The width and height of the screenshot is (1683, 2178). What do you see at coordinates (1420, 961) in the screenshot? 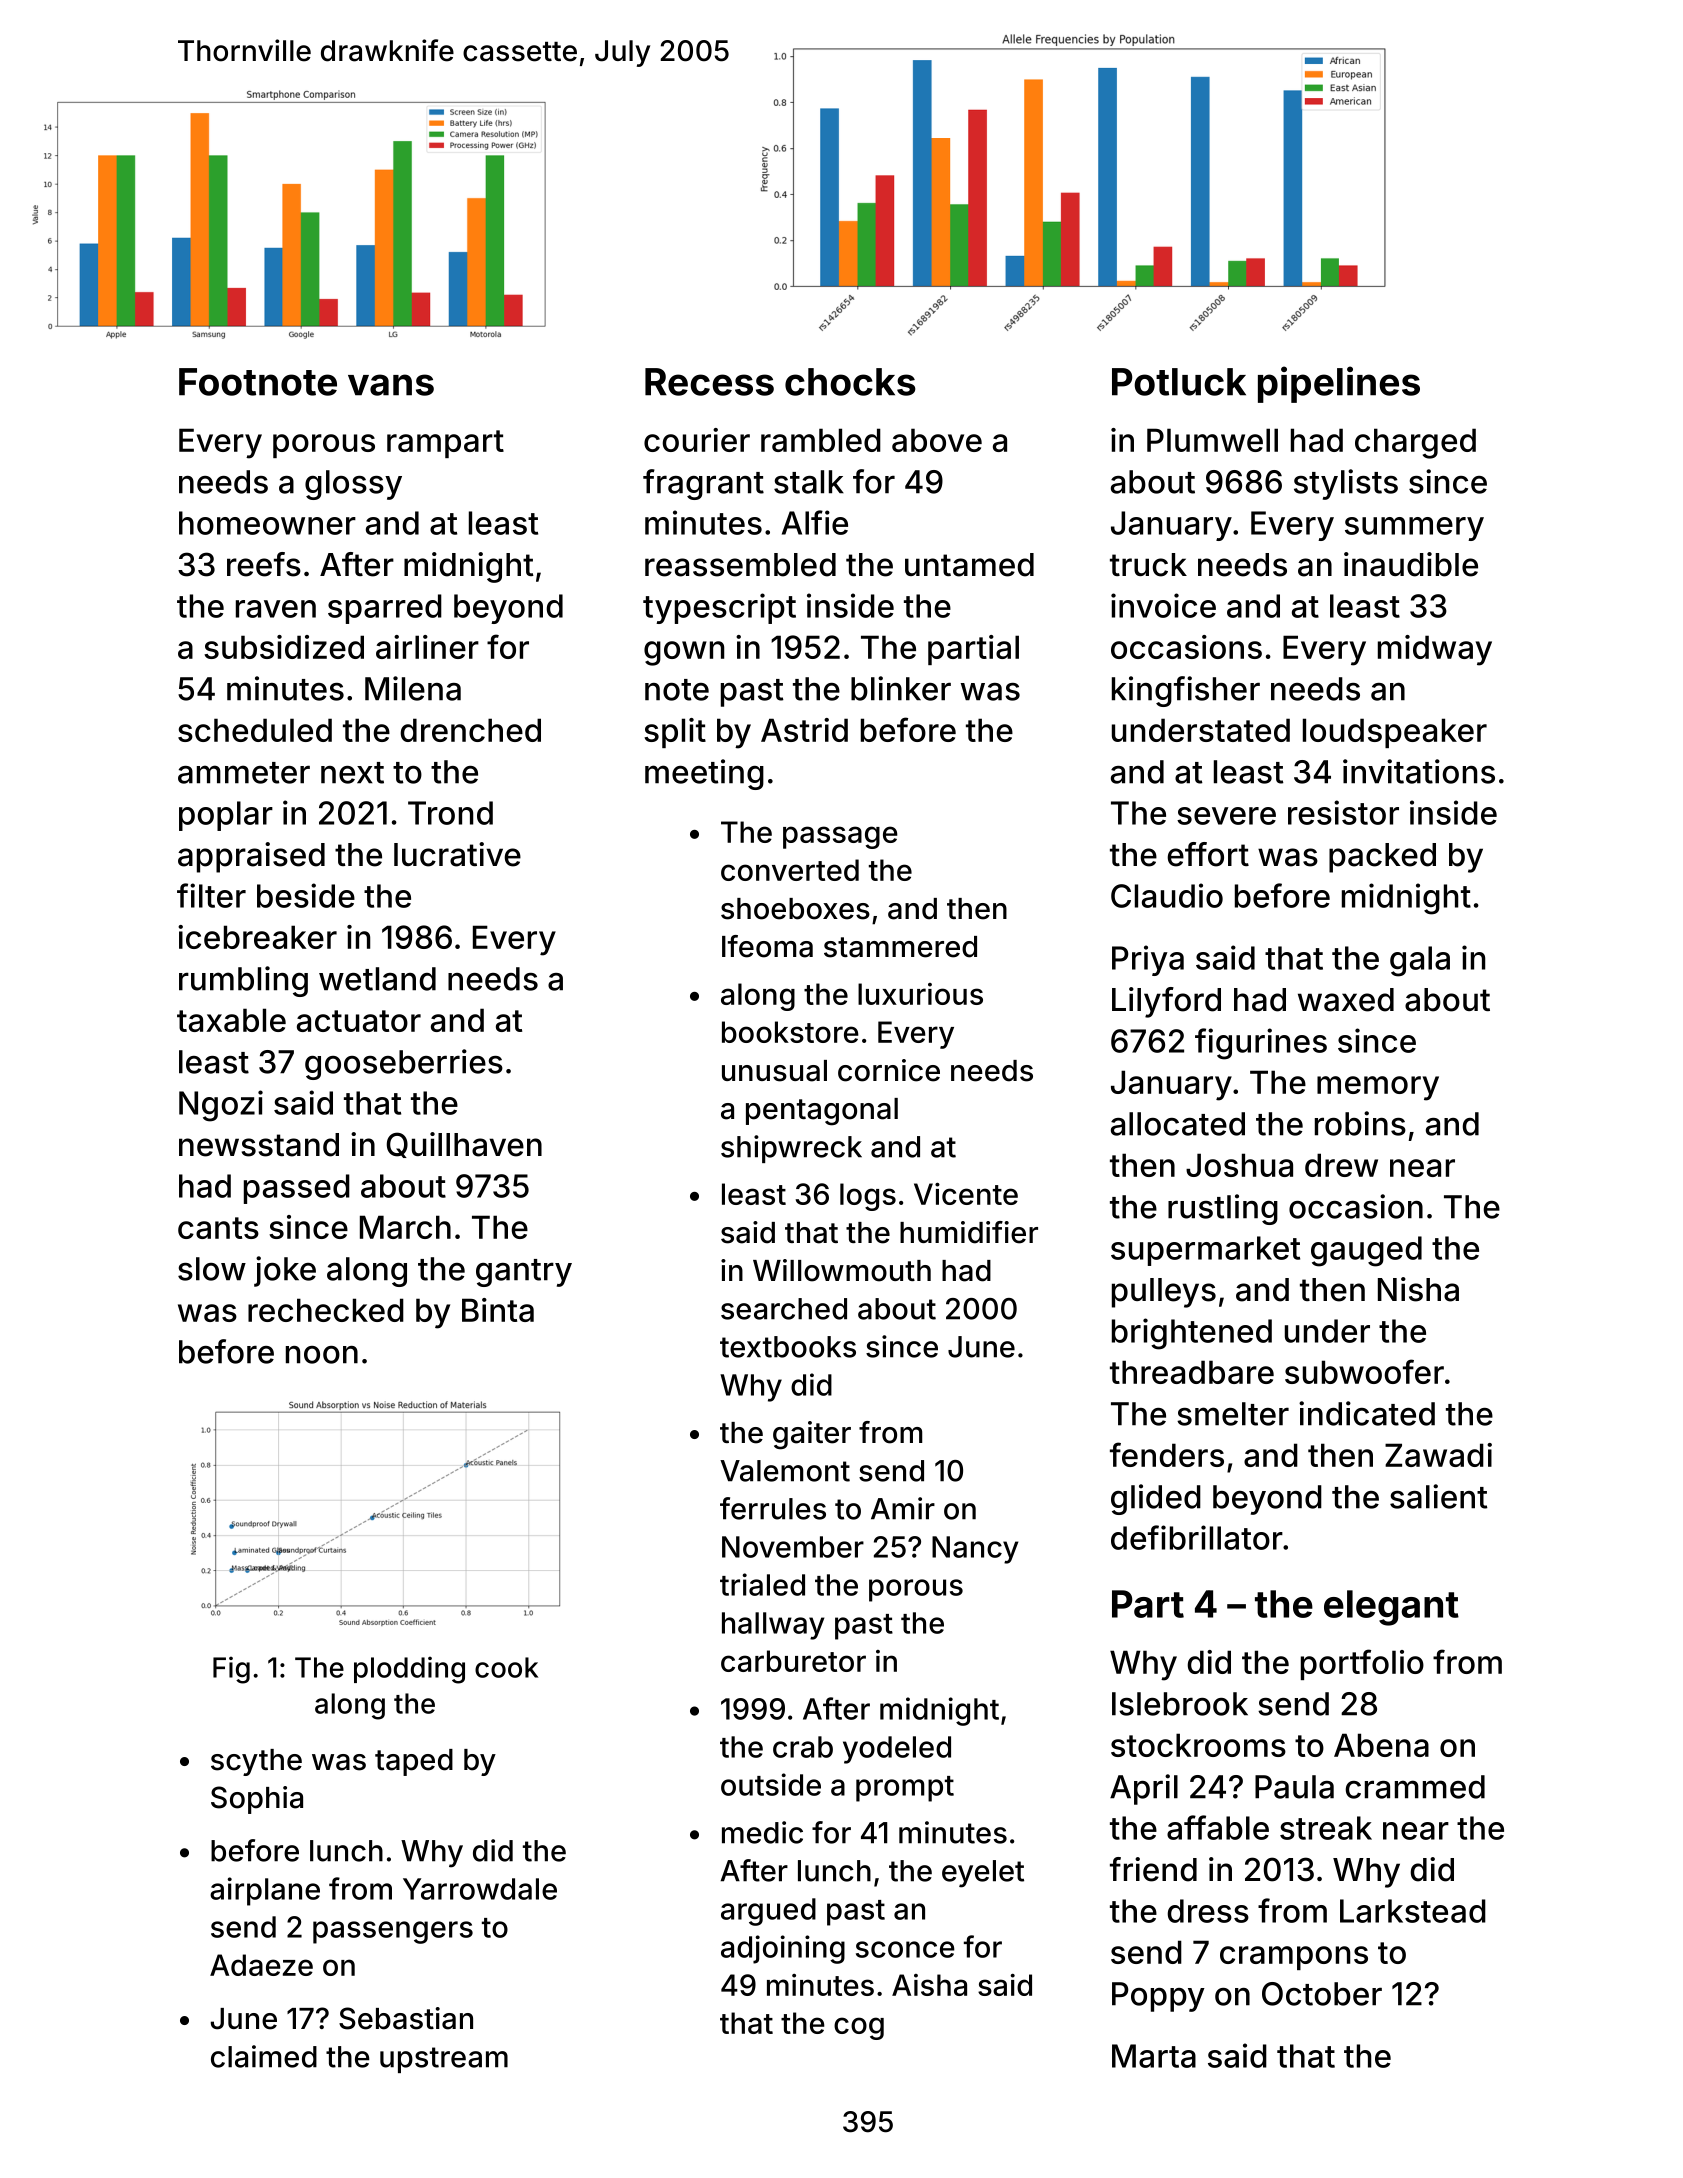
I see `gala` at bounding box center [1420, 961].
